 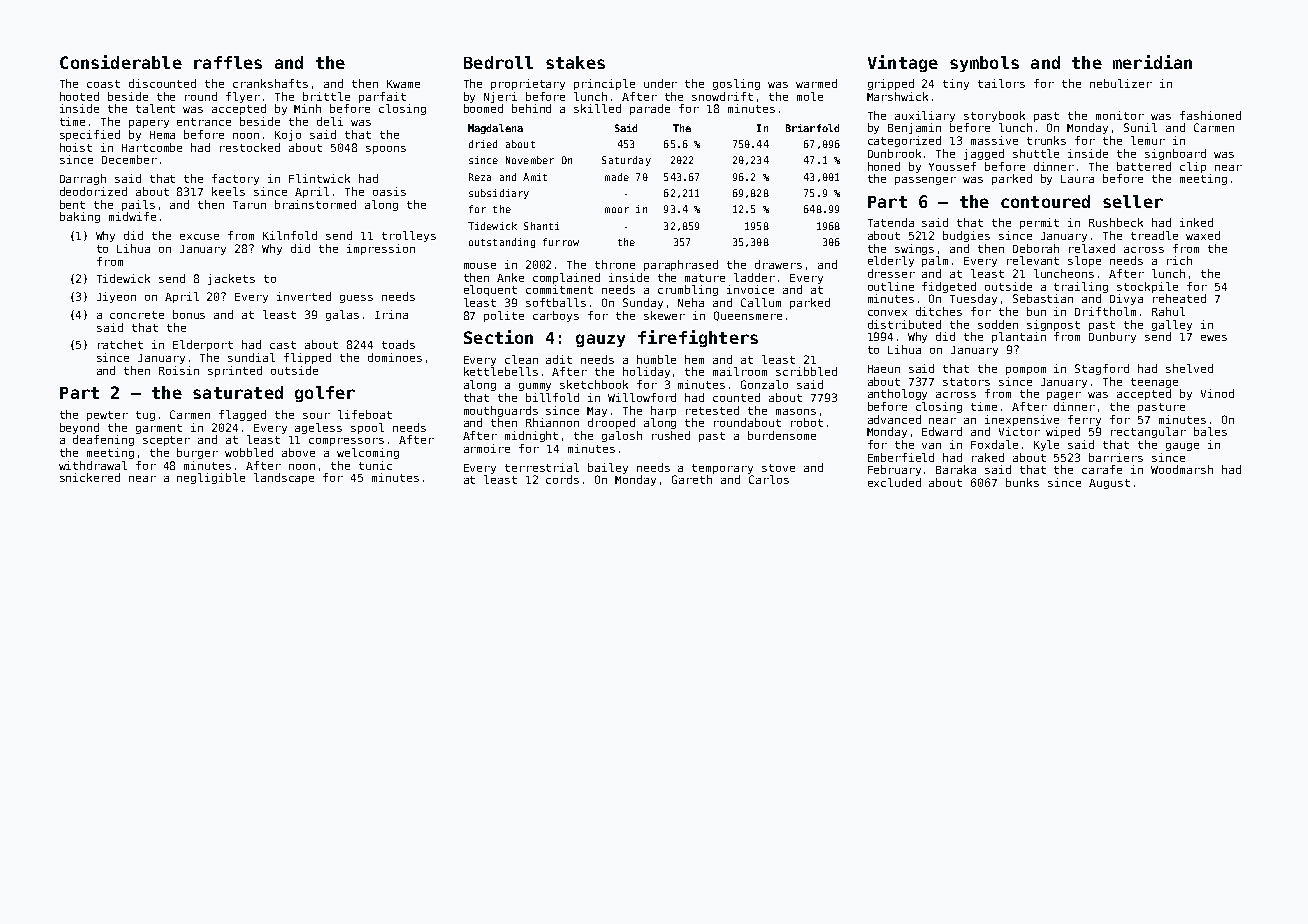 I want to click on Neha, so click(x=691, y=302).
